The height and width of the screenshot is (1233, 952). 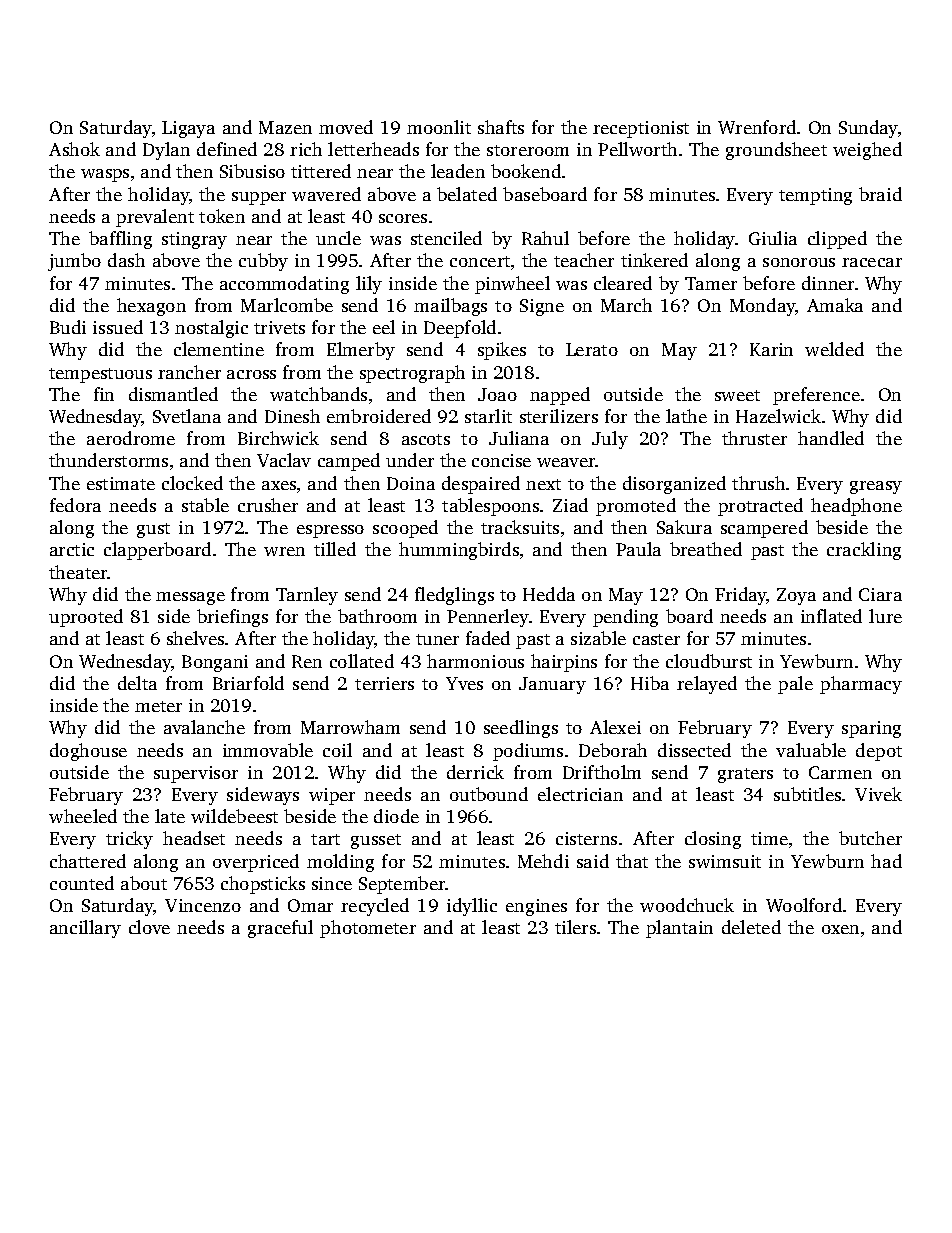 What do you see at coordinates (155, 218) in the screenshot?
I see `prevalent` at bounding box center [155, 218].
